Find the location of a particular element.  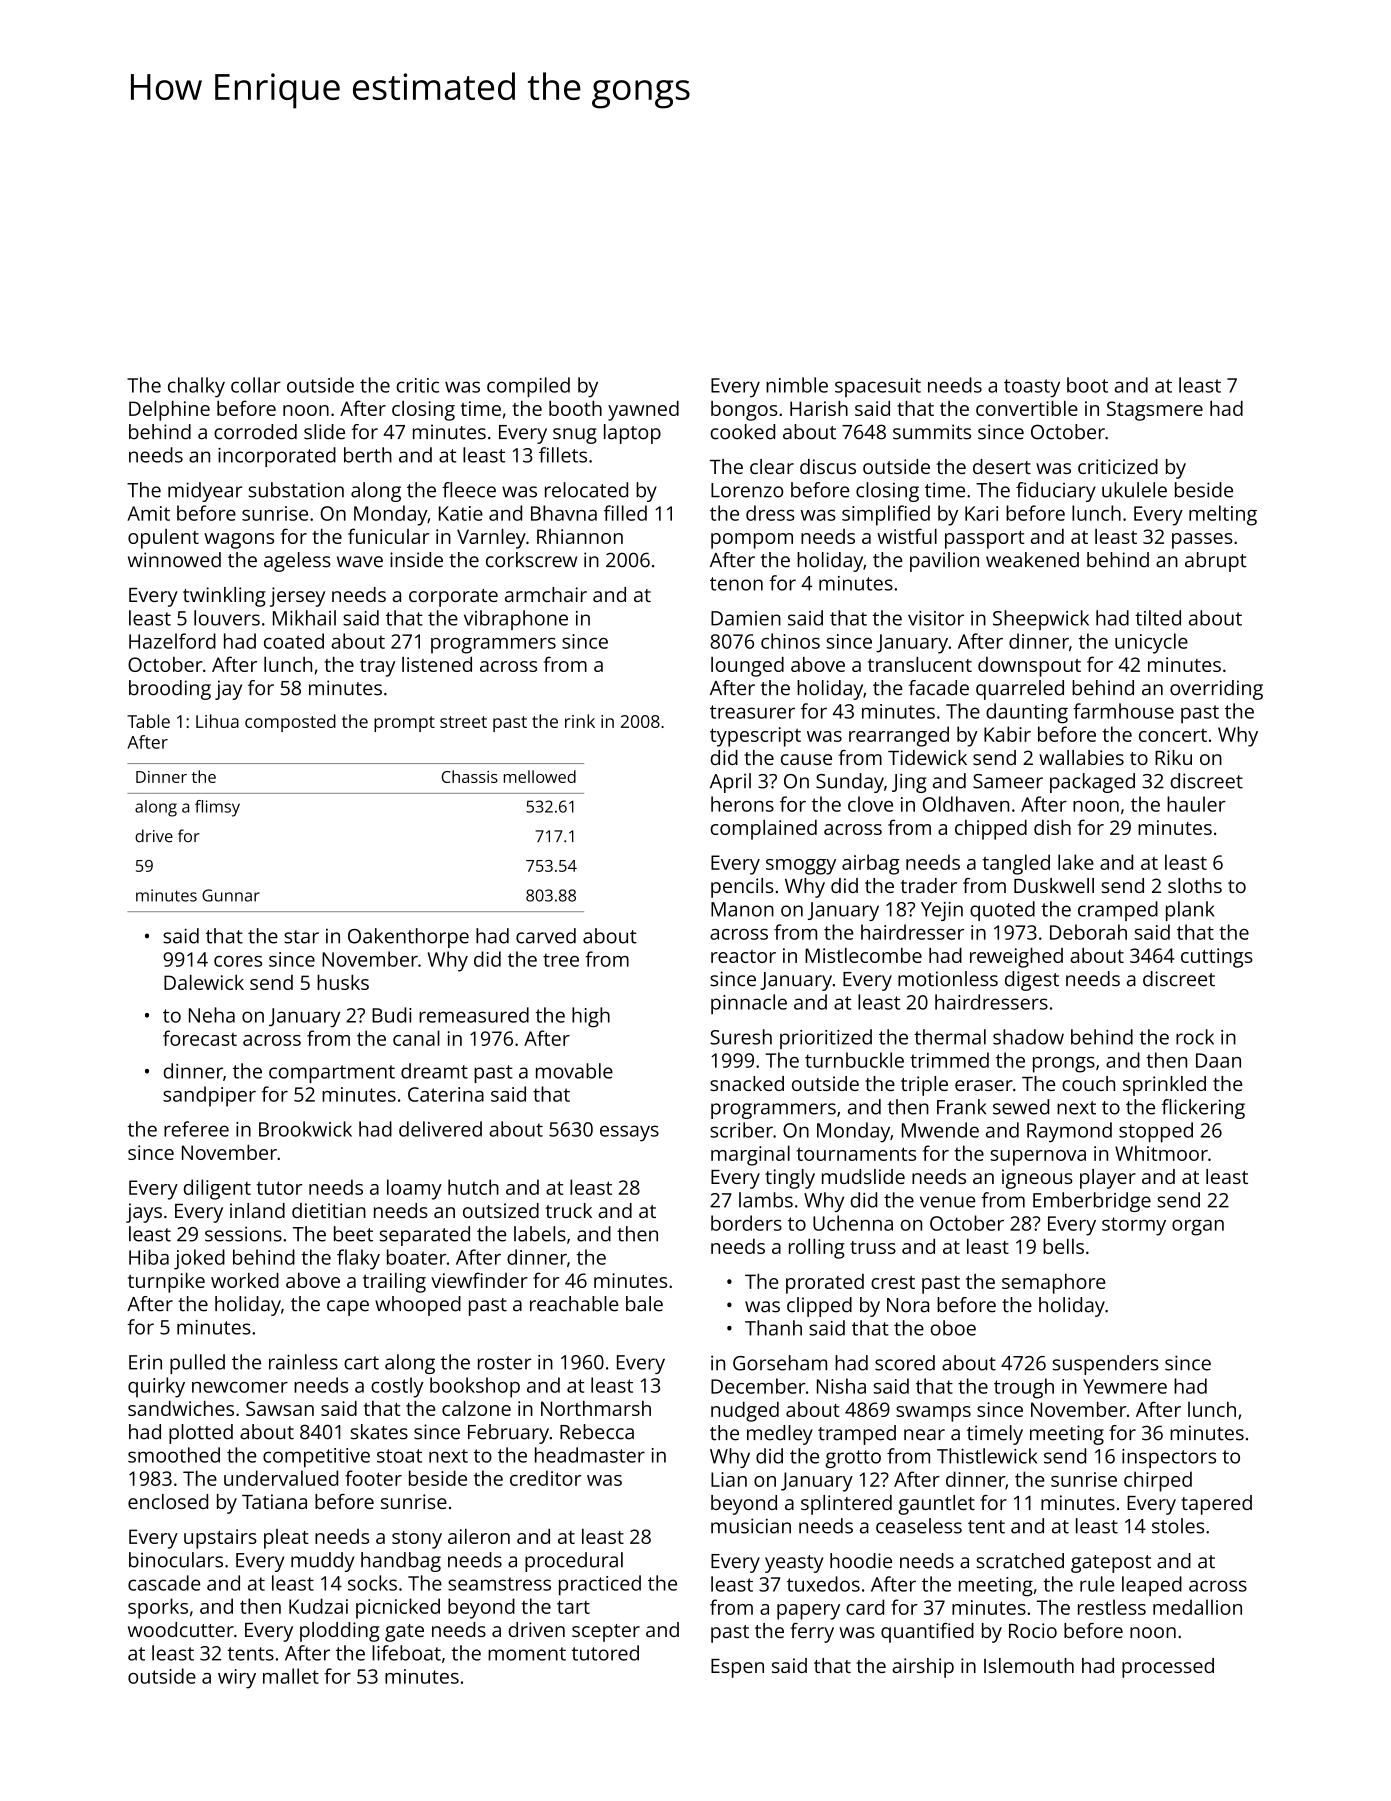

diligent is located at coordinates (217, 1189).
